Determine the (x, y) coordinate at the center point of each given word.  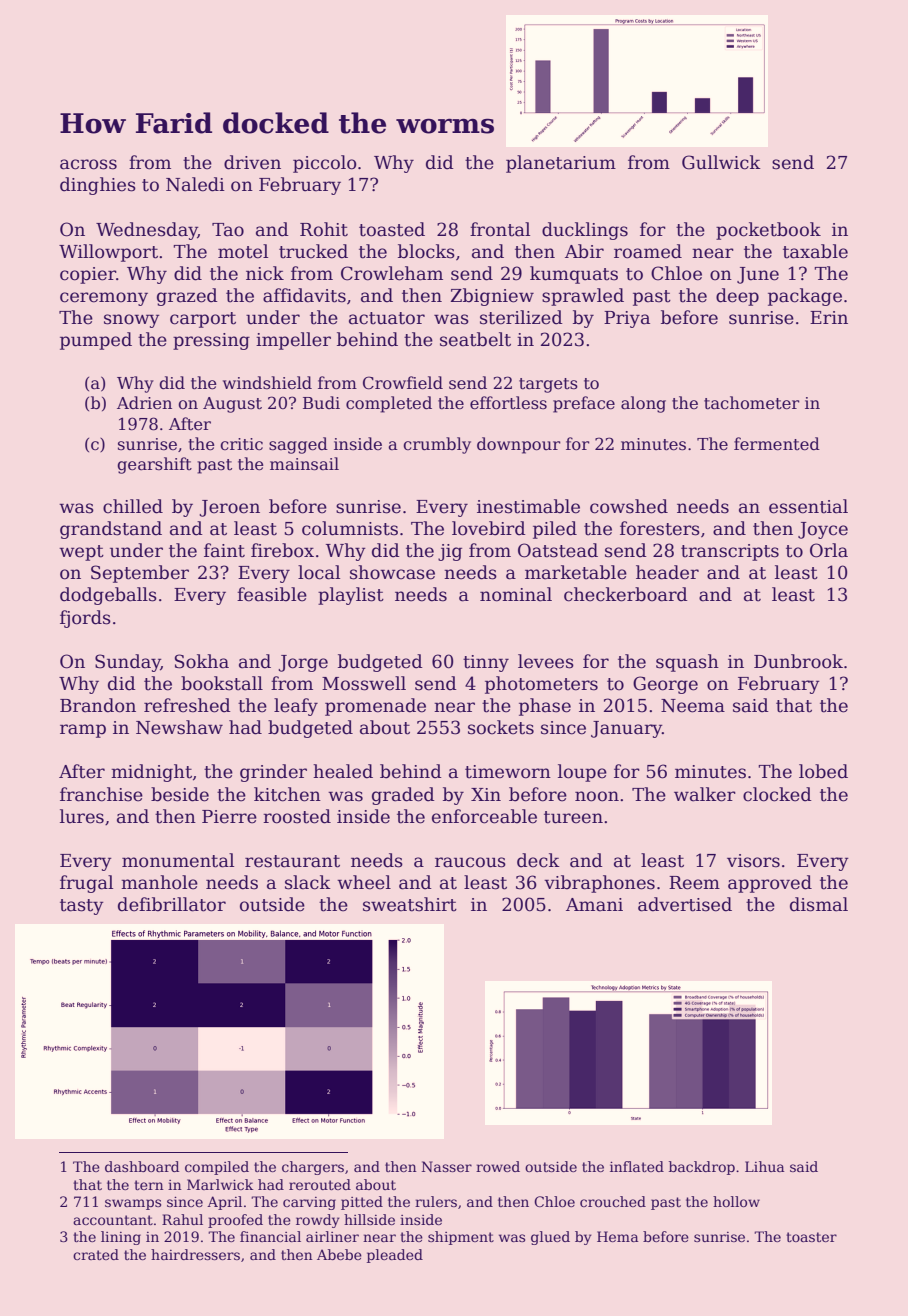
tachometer (752, 403)
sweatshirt (410, 904)
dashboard (142, 1166)
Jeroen (229, 508)
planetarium (561, 164)
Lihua (765, 1166)
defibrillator (172, 904)
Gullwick (721, 162)
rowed (498, 1166)
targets (548, 385)
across (88, 164)
